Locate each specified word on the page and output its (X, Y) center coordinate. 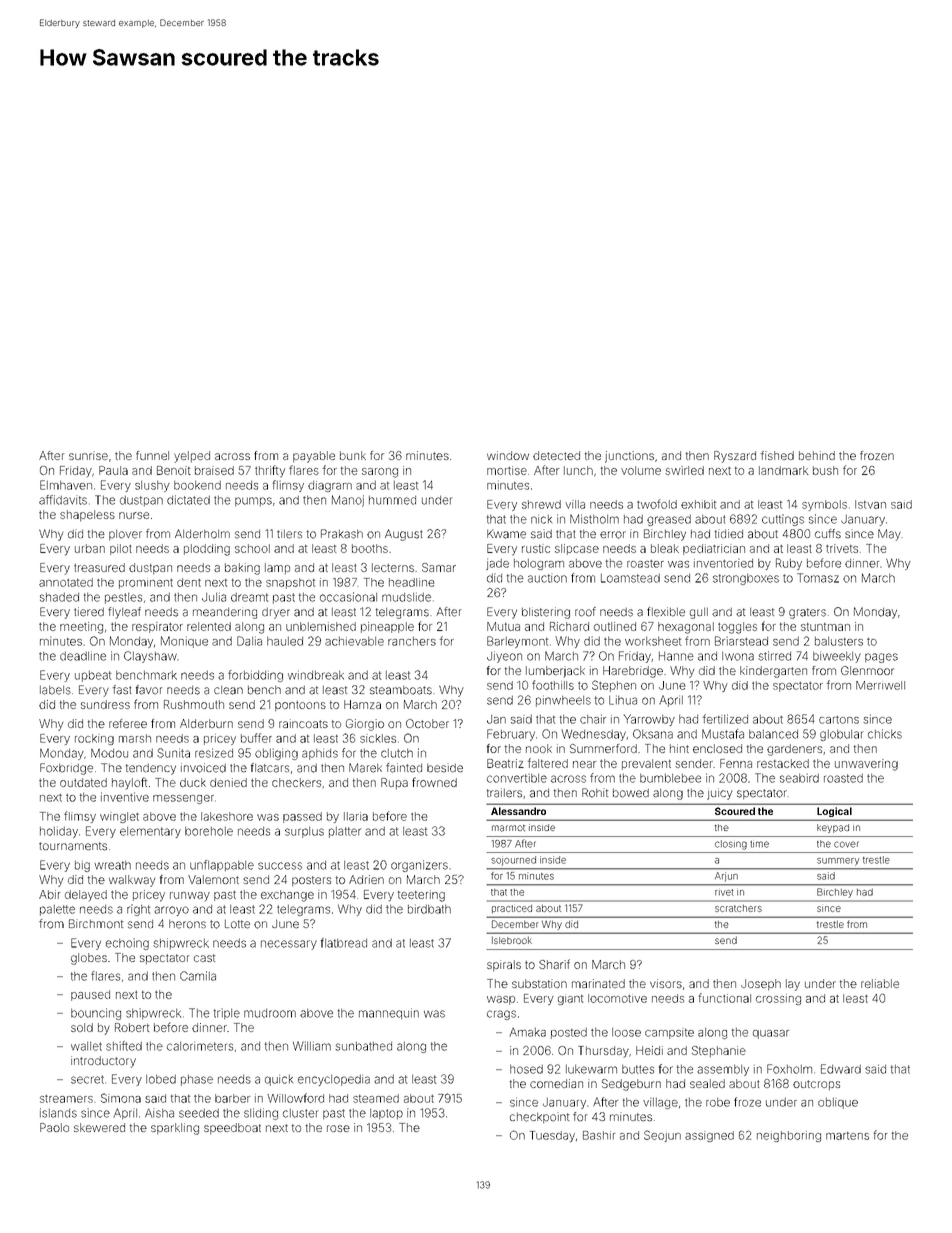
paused (90, 995)
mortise (507, 470)
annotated (66, 582)
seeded (199, 1113)
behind (817, 455)
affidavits (63, 500)
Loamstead (630, 578)
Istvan (870, 504)
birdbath (429, 909)
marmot (508, 828)
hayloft (129, 783)
